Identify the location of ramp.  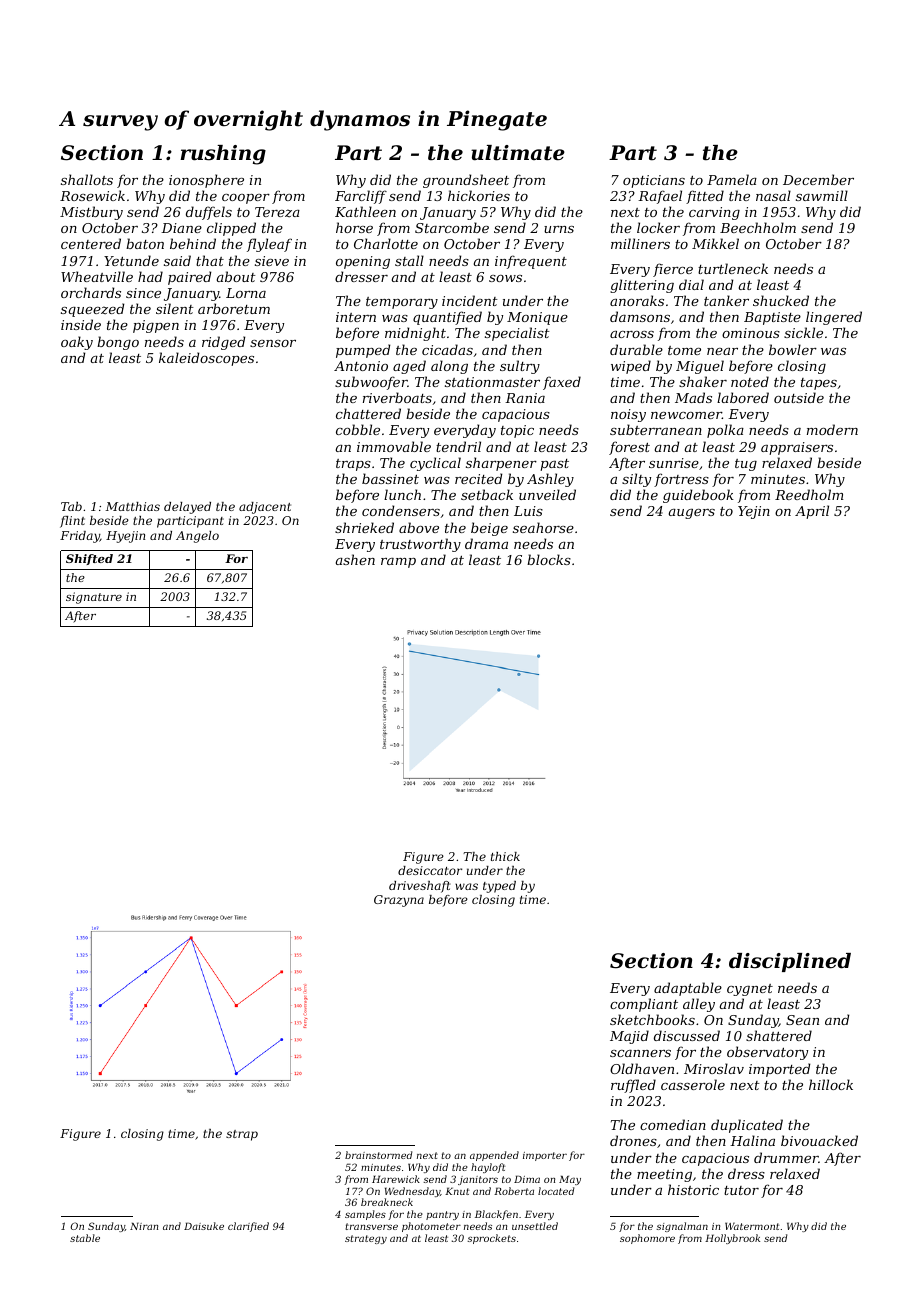
(398, 563).
